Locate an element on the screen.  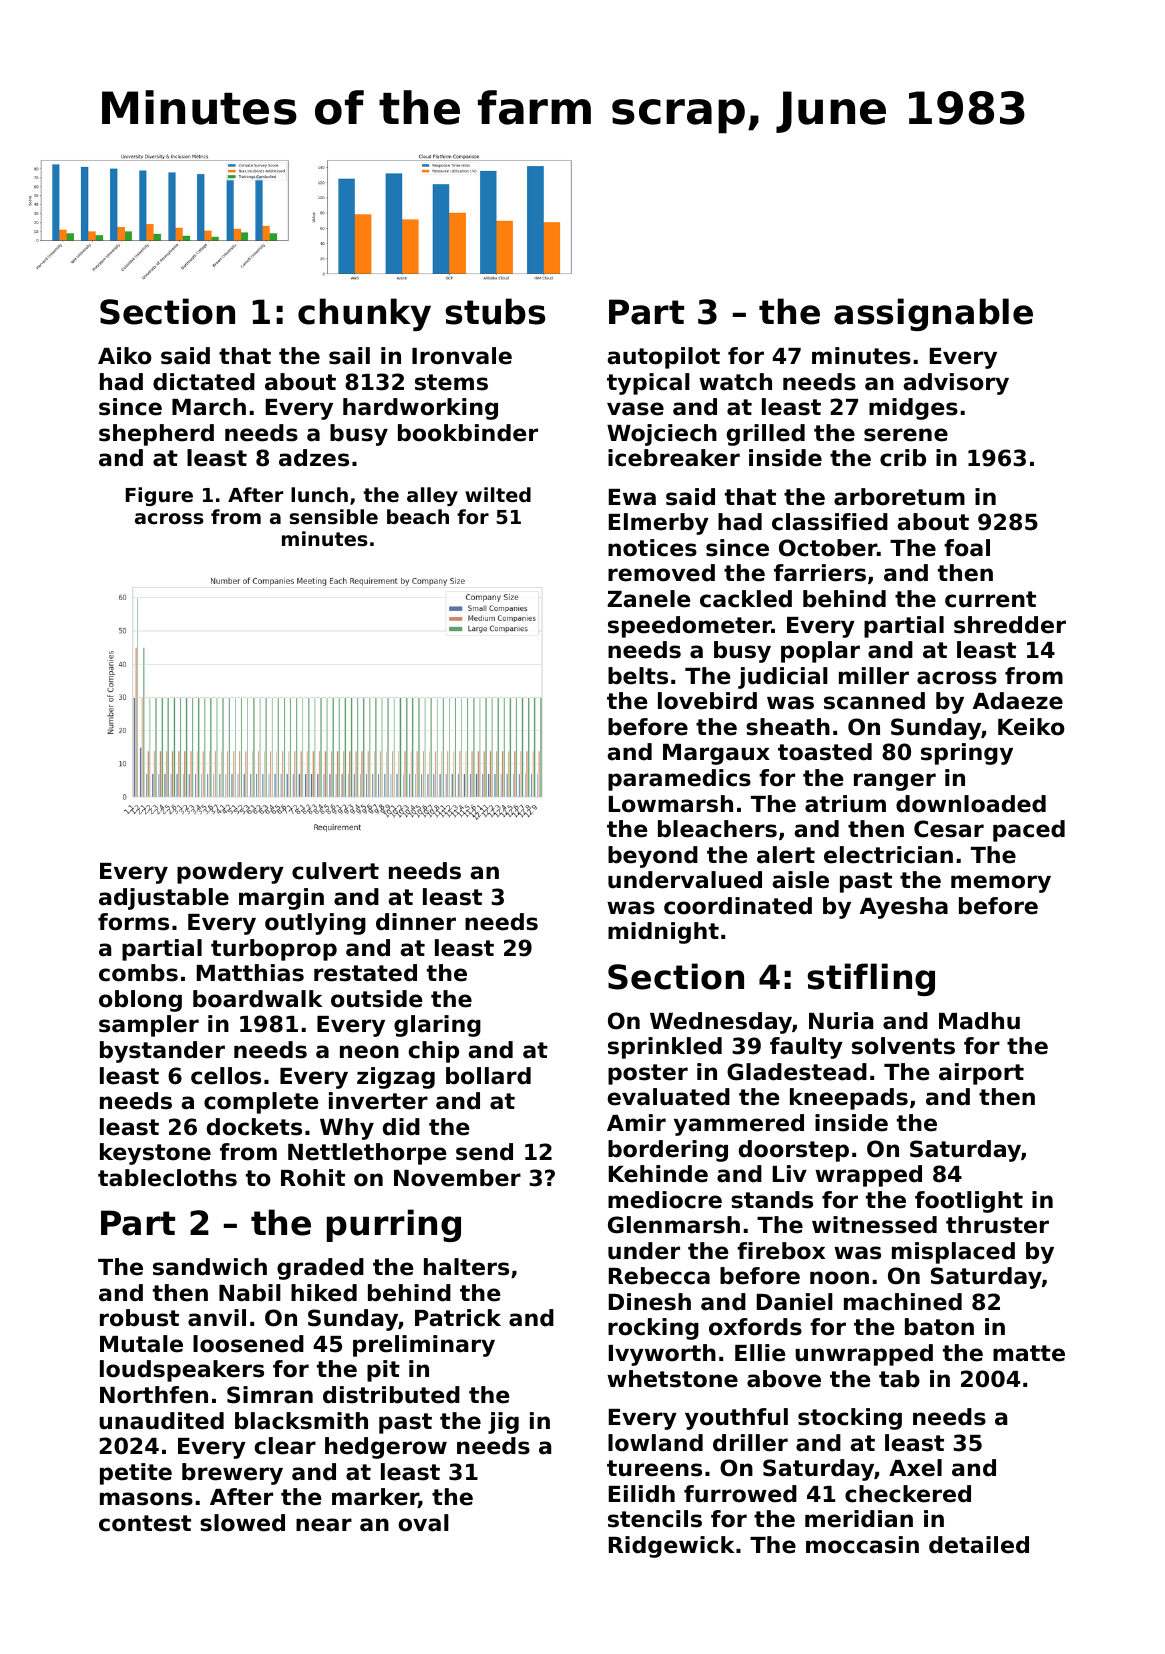
oval is located at coordinates (424, 1523).
